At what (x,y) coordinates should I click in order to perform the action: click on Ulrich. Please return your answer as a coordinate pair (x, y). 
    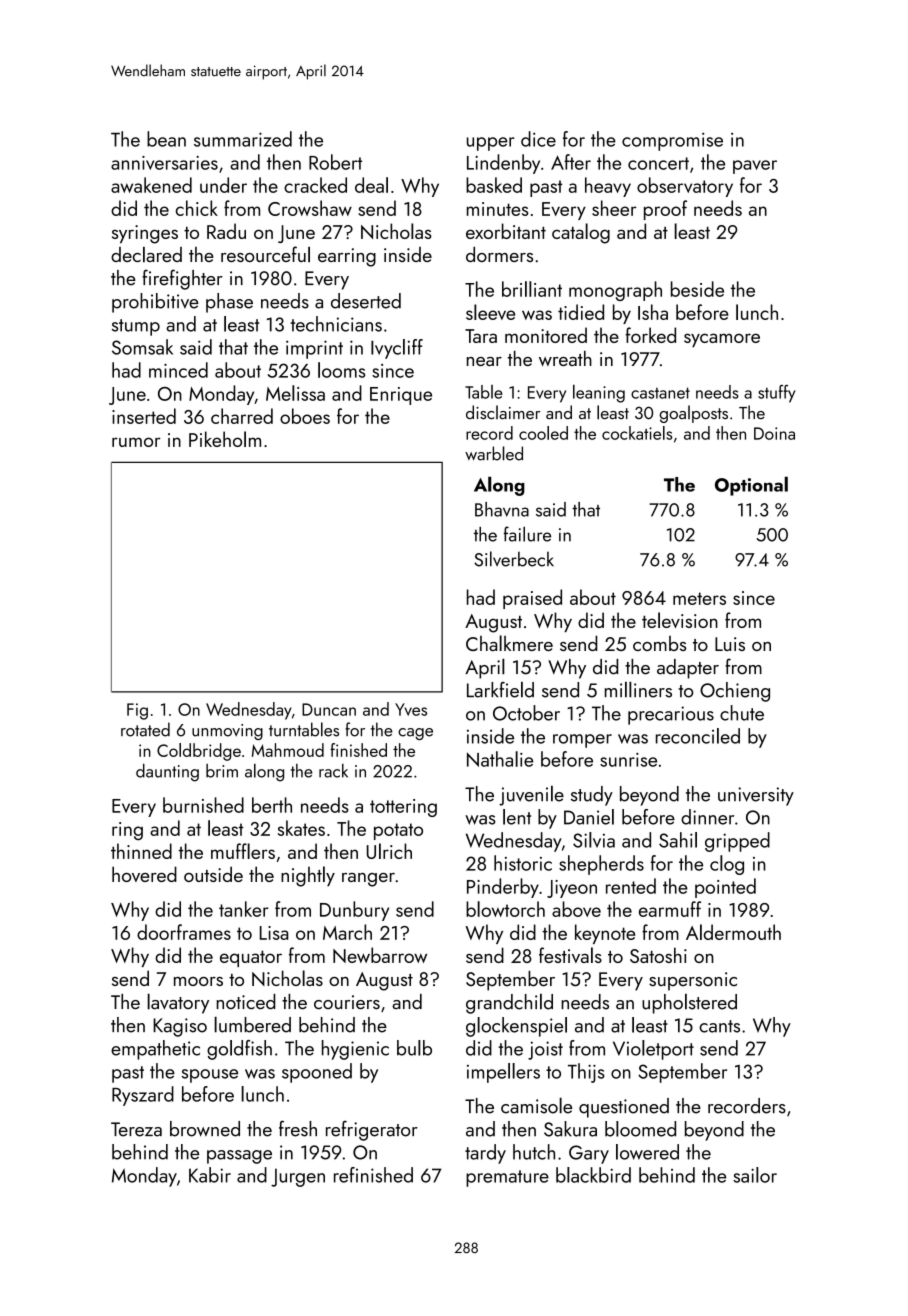
    Looking at the image, I should click on (389, 851).
